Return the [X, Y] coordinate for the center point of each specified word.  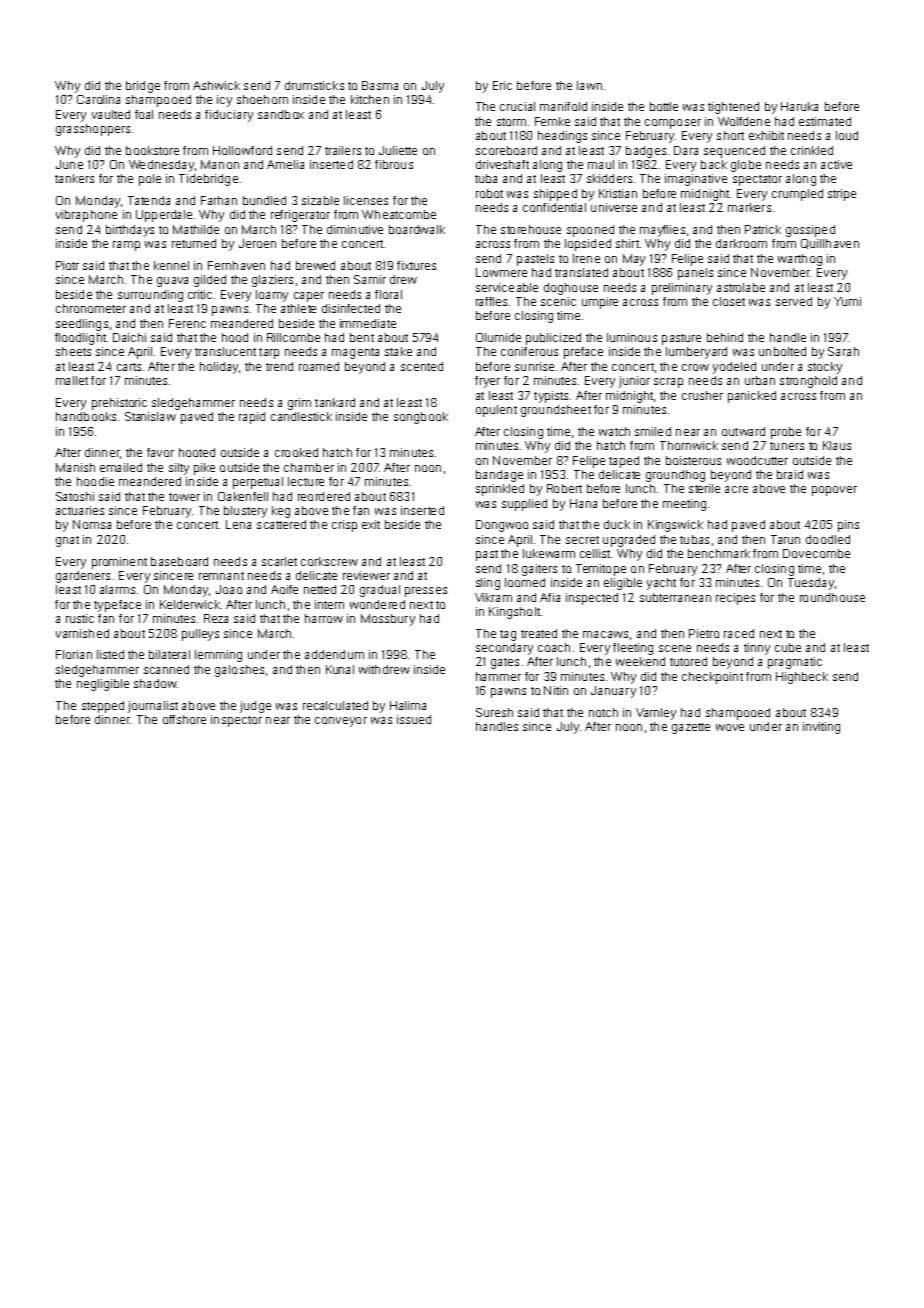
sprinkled [500, 490]
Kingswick [675, 526]
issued [414, 719]
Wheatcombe [399, 214]
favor [160, 452]
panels [695, 274]
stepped [103, 707]
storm [511, 122]
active [836, 164]
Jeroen [257, 243]
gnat [67, 541]
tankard [335, 402]
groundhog [675, 476]
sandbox [281, 114]
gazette [691, 728]
